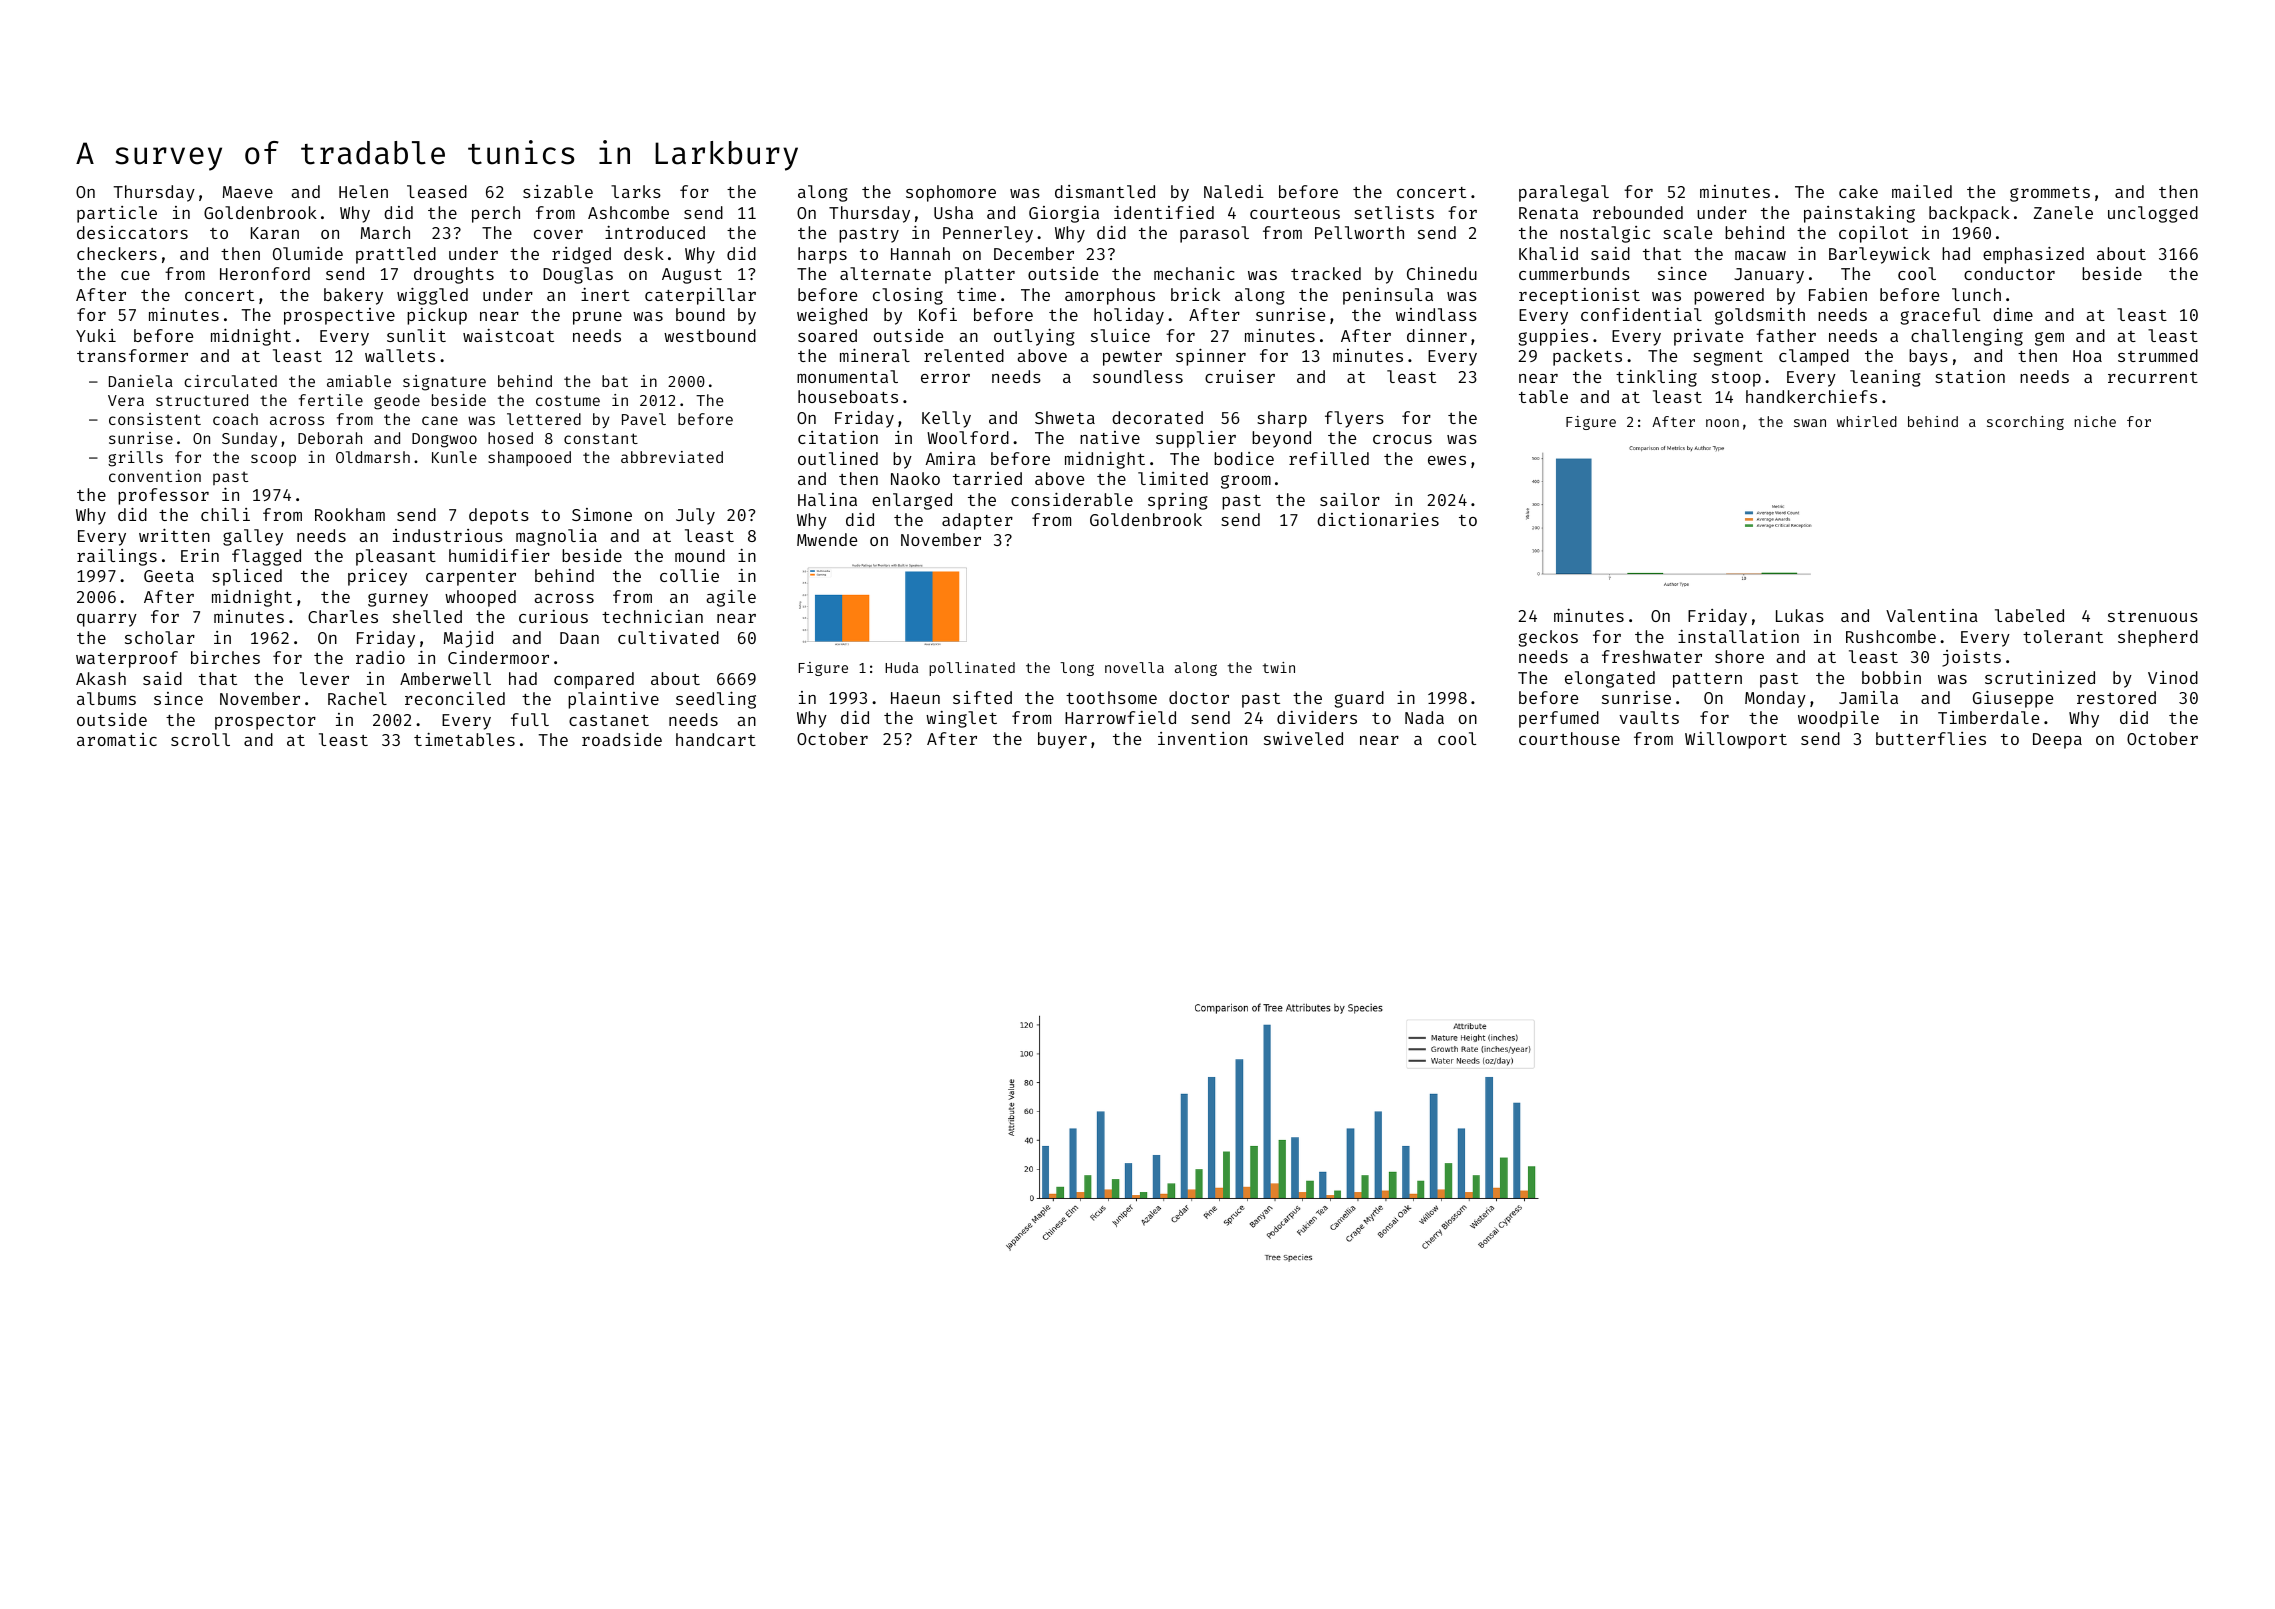  I want to click on albums, so click(106, 698).
